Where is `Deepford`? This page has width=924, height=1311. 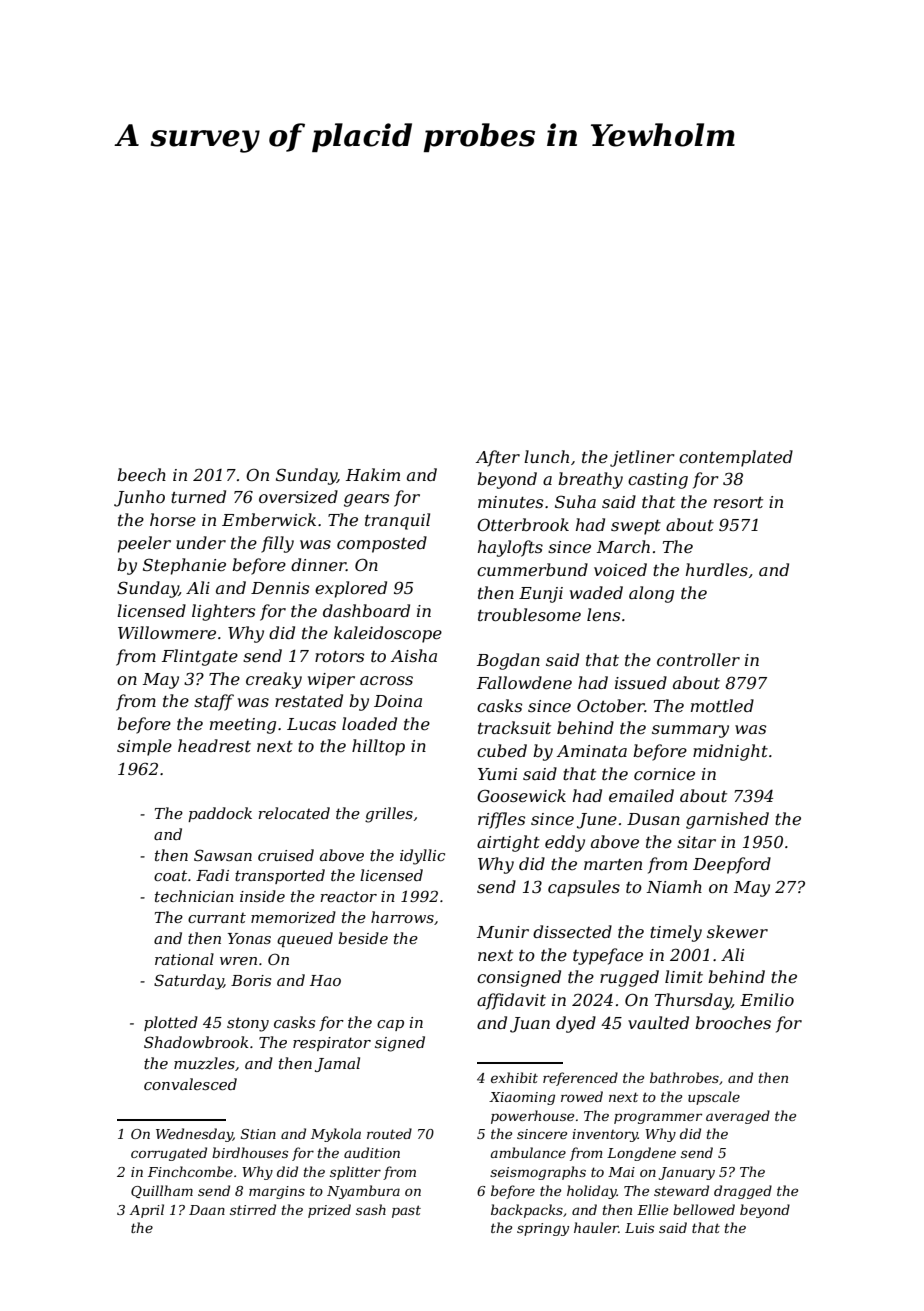 Deepford is located at coordinates (732, 865).
